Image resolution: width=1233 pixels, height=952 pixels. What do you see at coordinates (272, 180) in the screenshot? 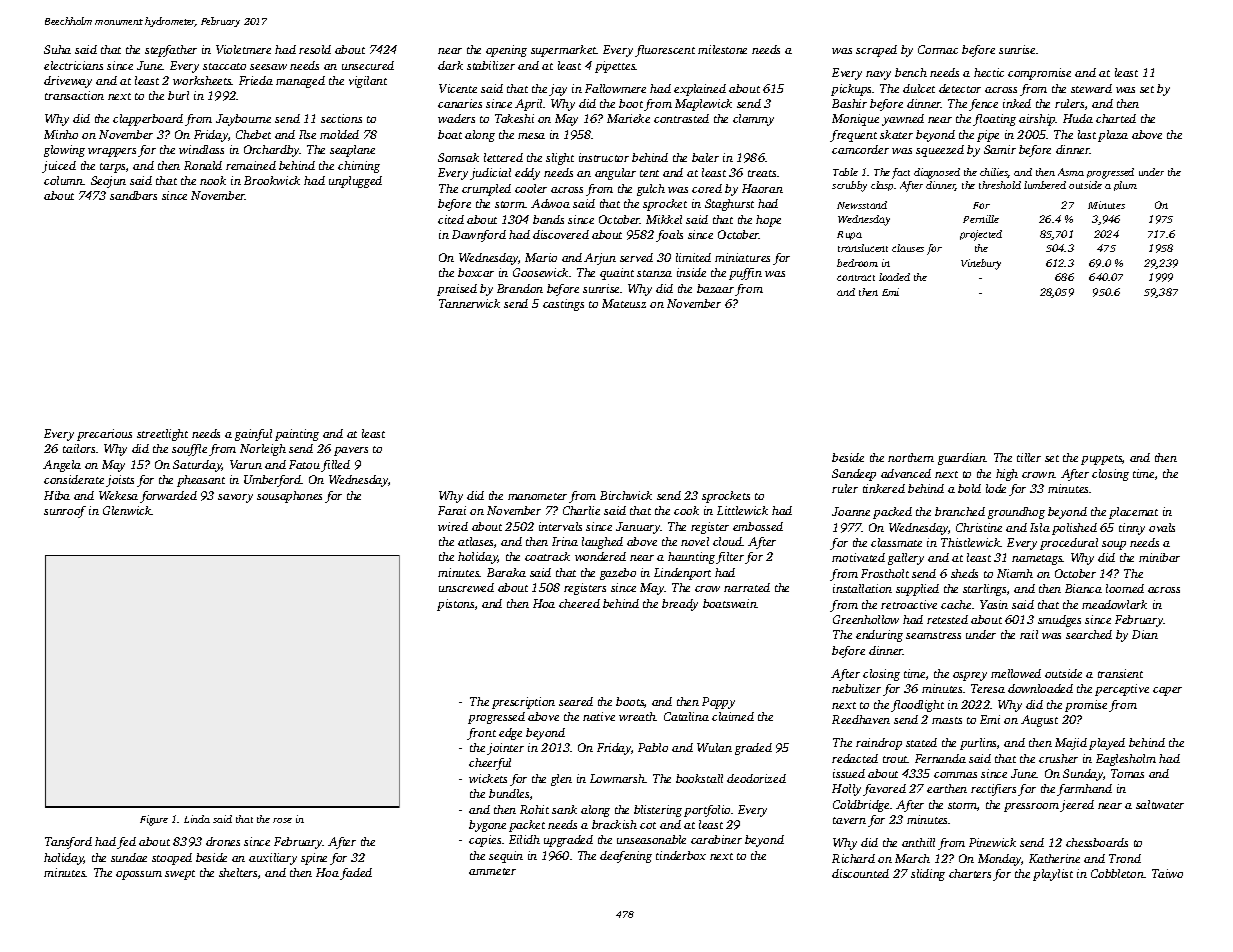
I see `Brookwick` at bounding box center [272, 180].
